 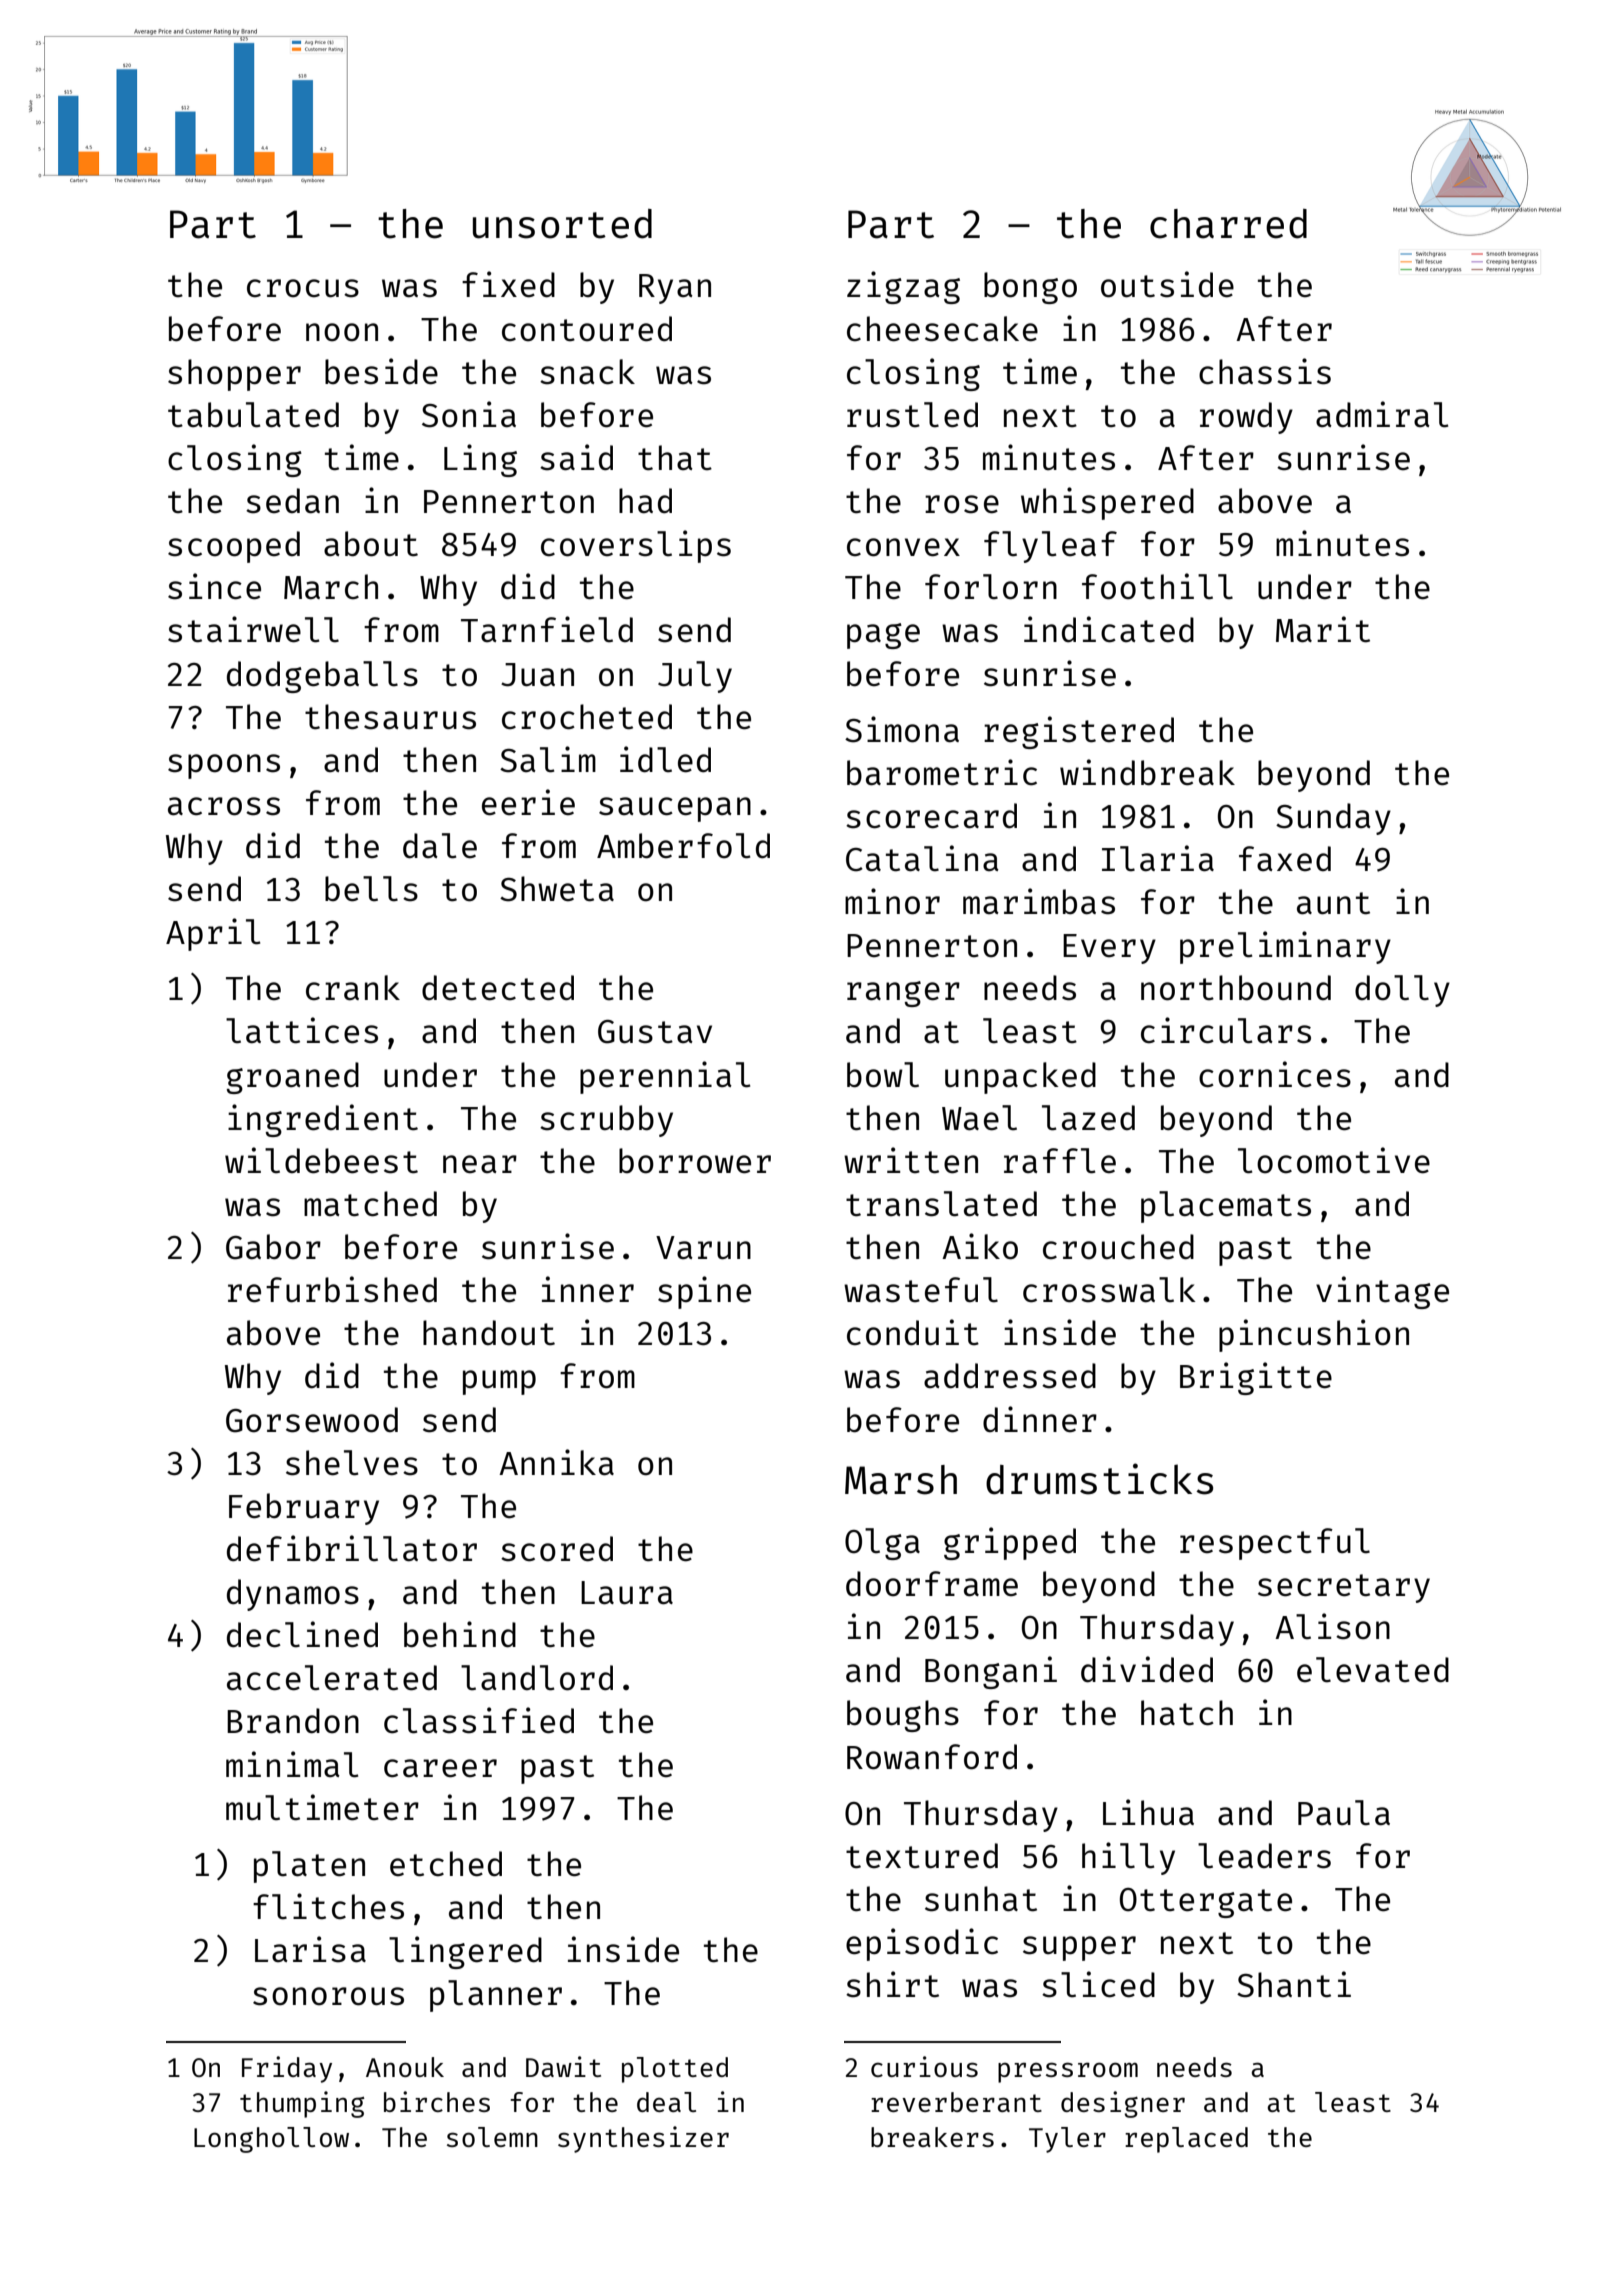 I want to click on episodic, so click(x=922, y=1944).
